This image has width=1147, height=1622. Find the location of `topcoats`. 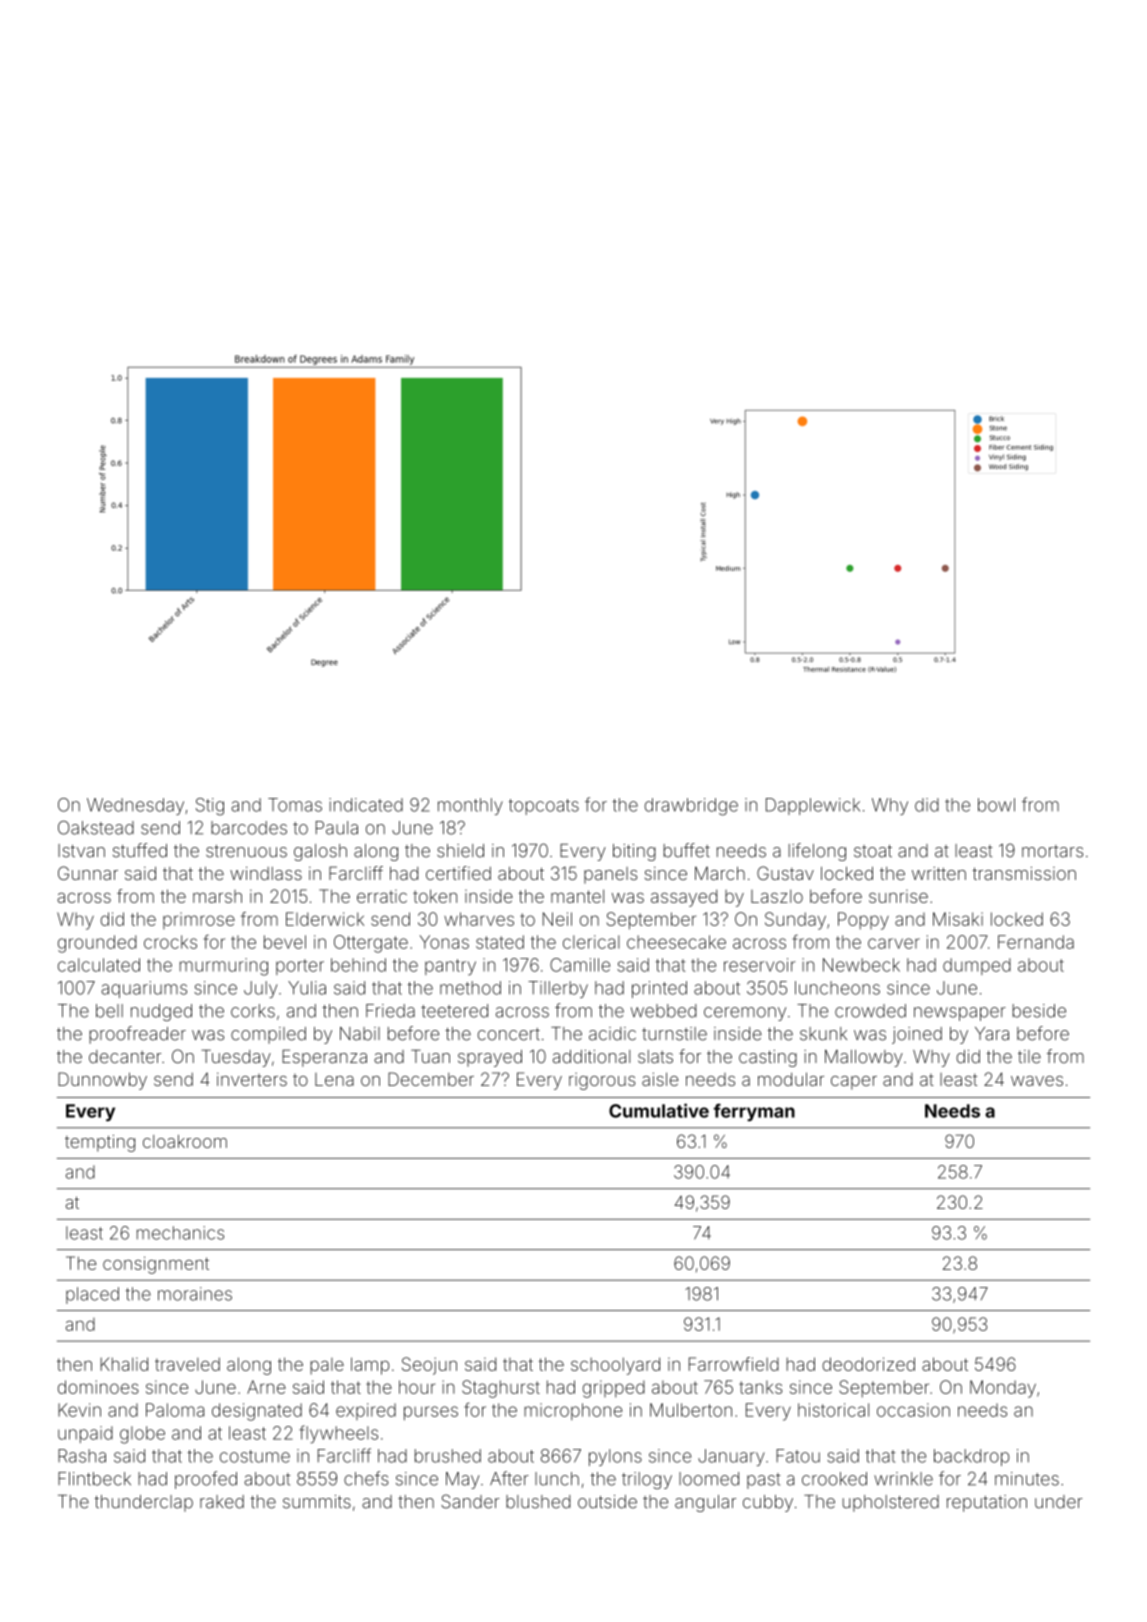

topcoats is located at coordinates (544, 807).
